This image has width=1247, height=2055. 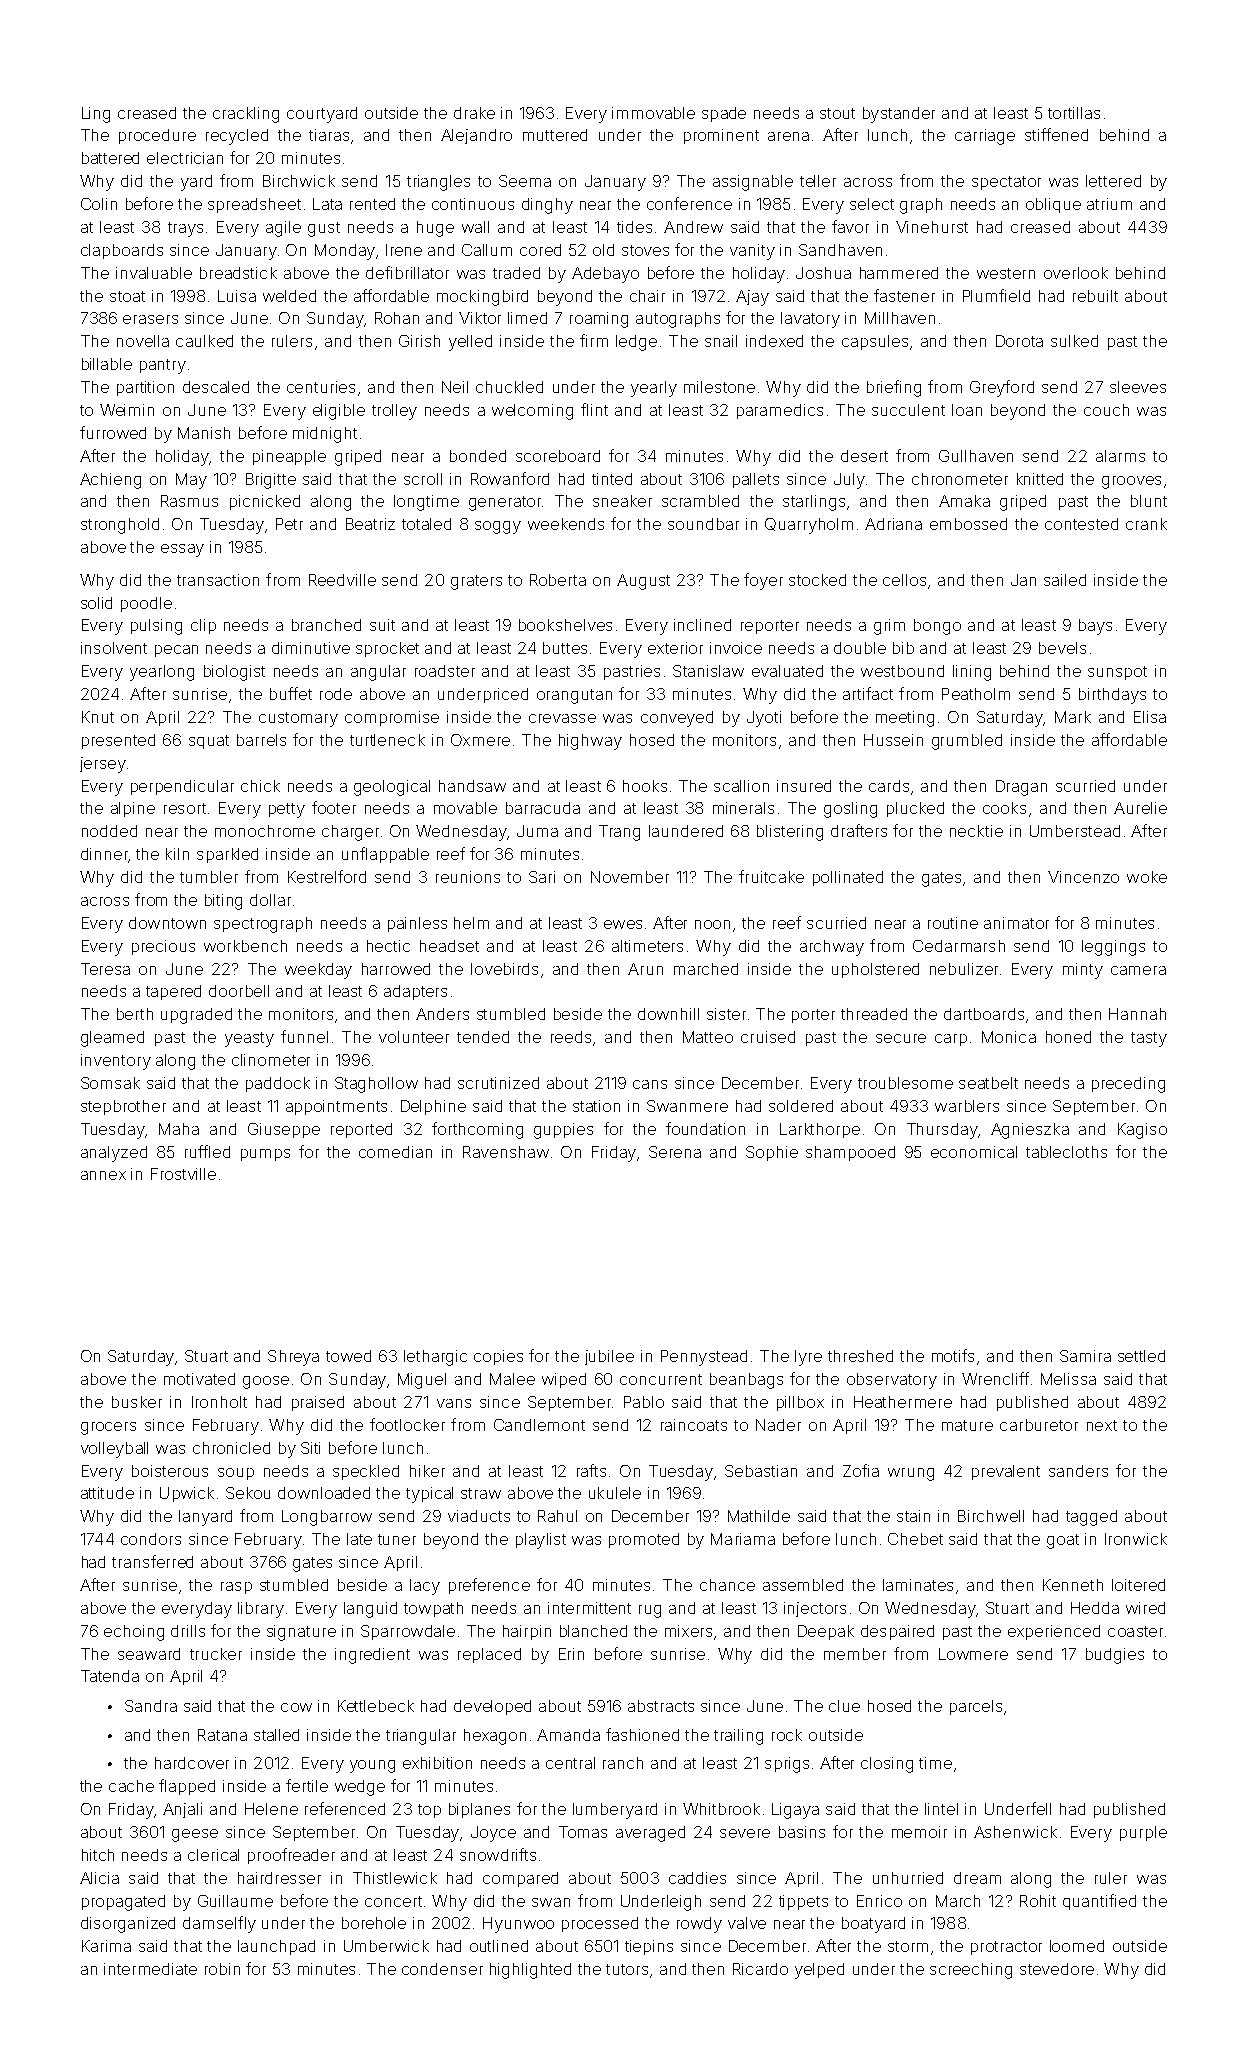 I want to click on volleyball, so click(x=114, y=1450).
